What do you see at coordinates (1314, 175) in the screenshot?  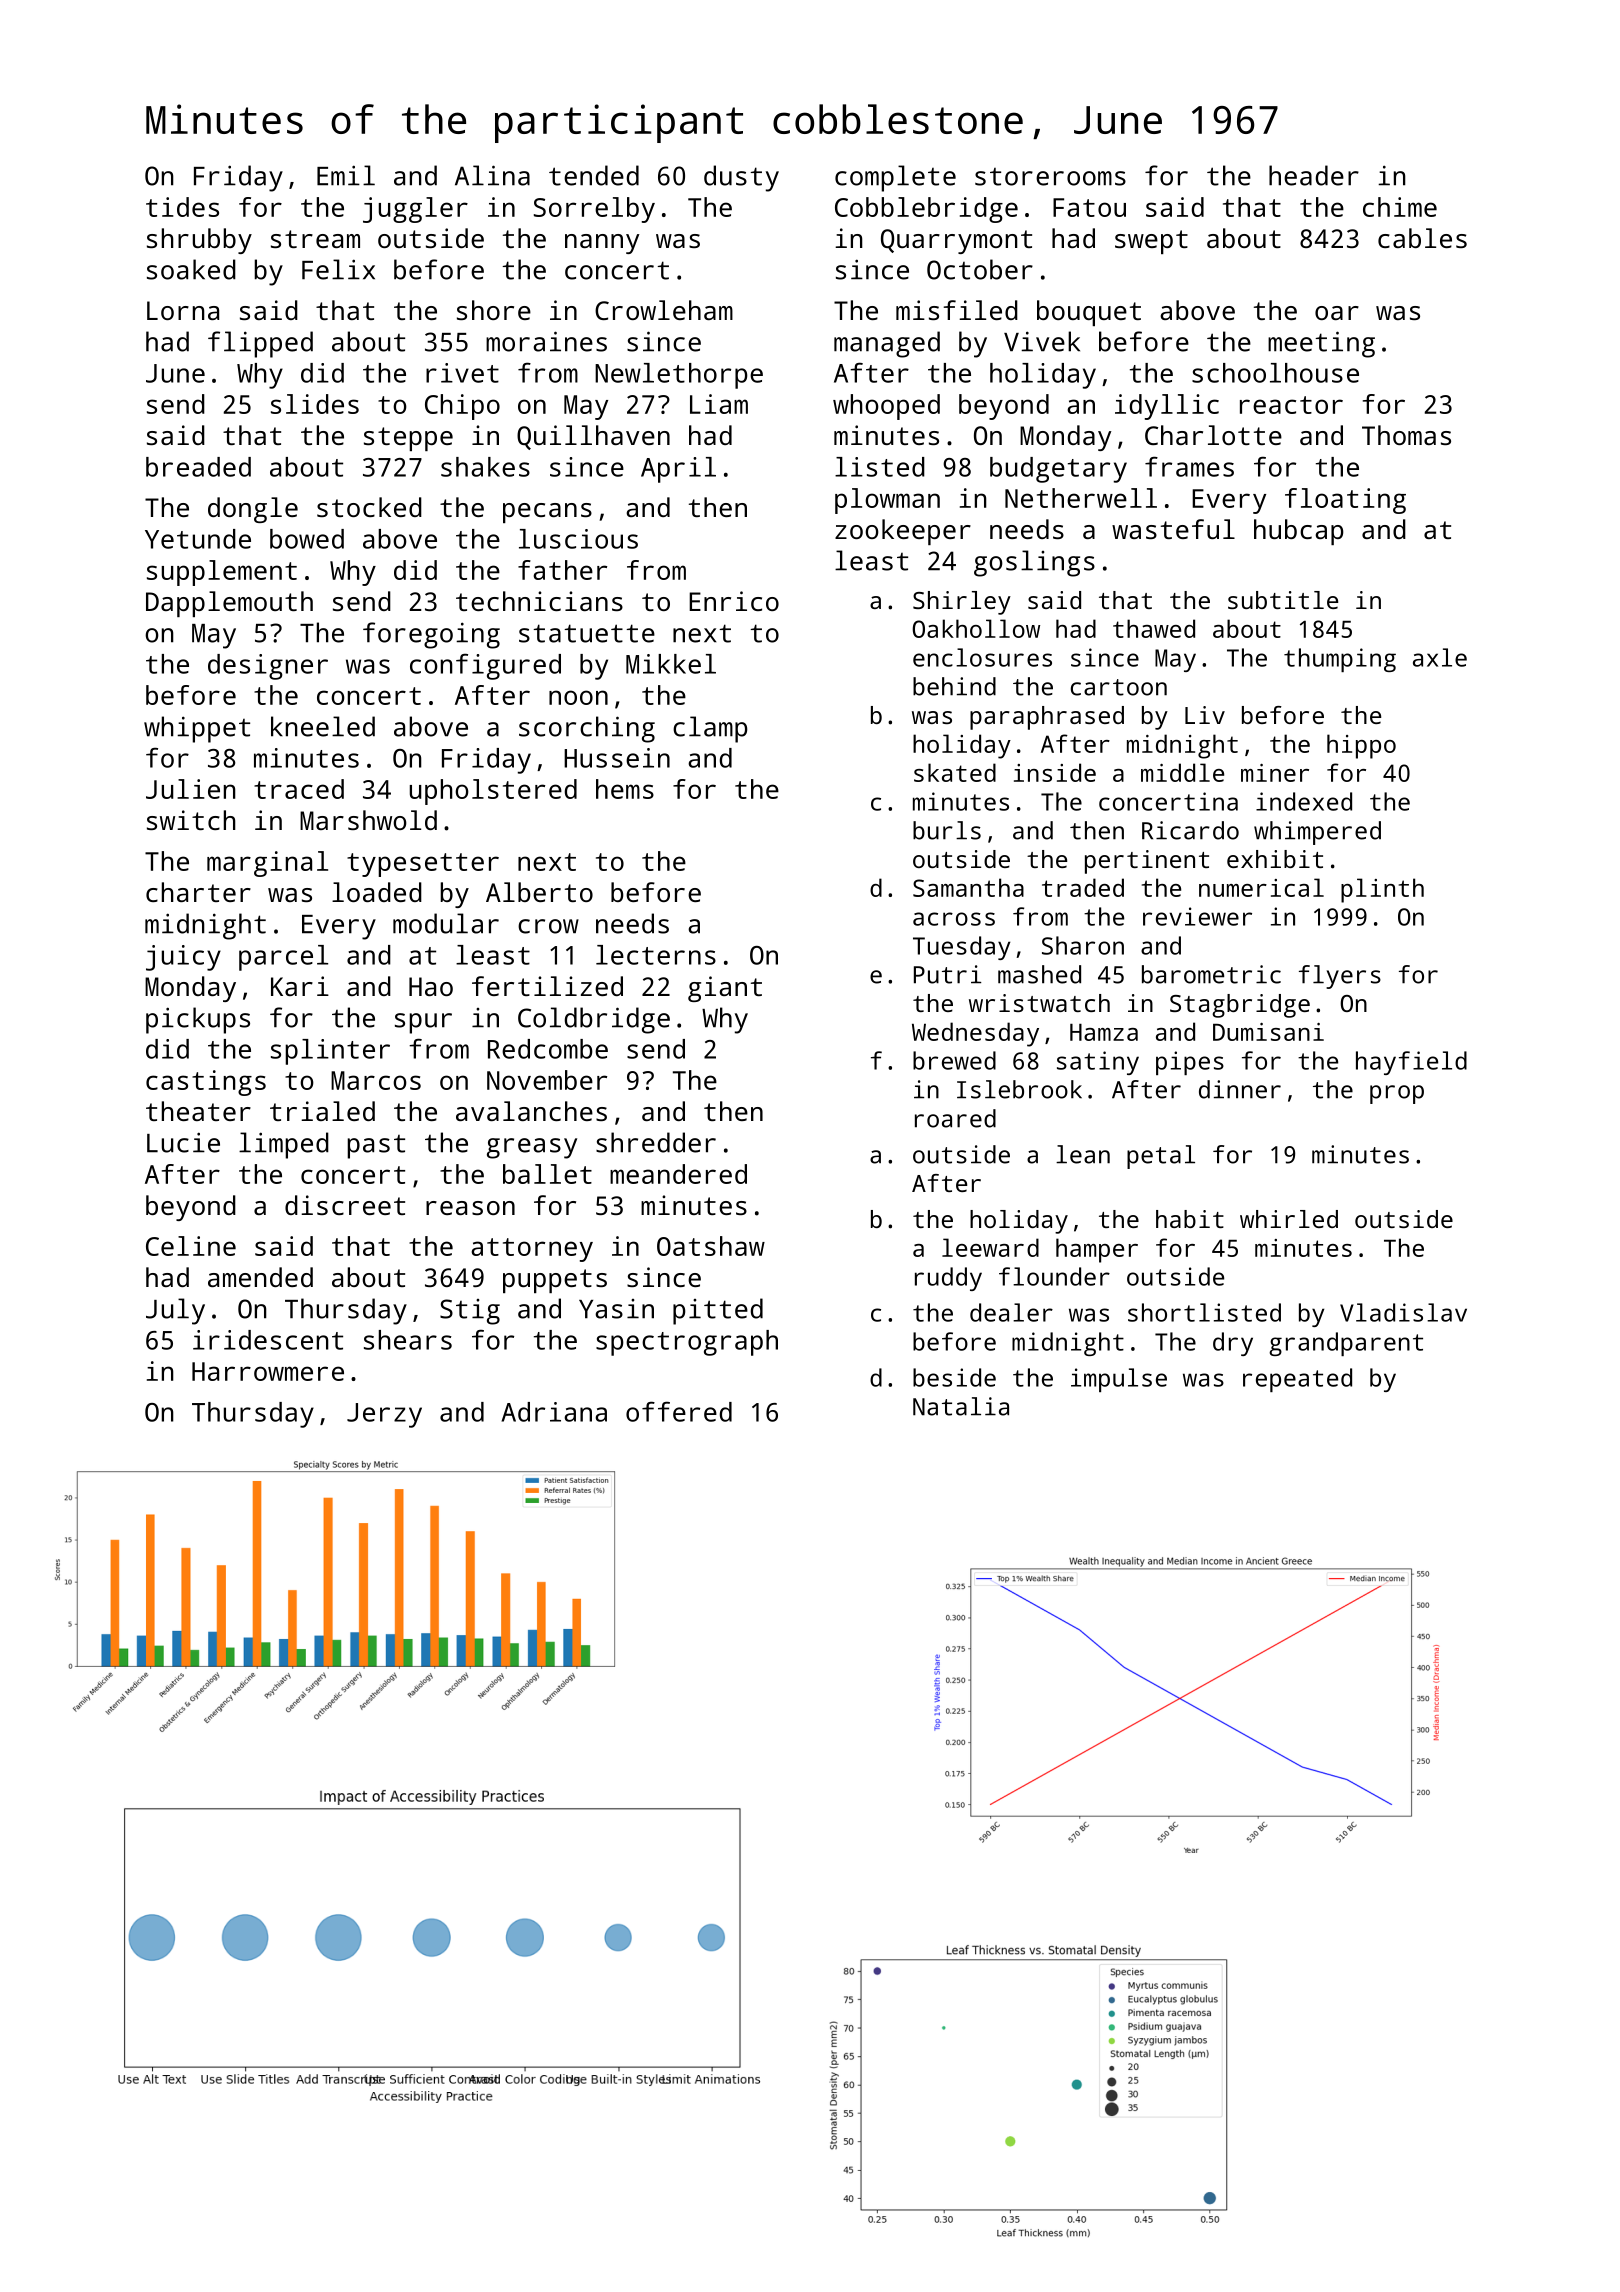 I see `header` at bounding box center [1314, 175].
